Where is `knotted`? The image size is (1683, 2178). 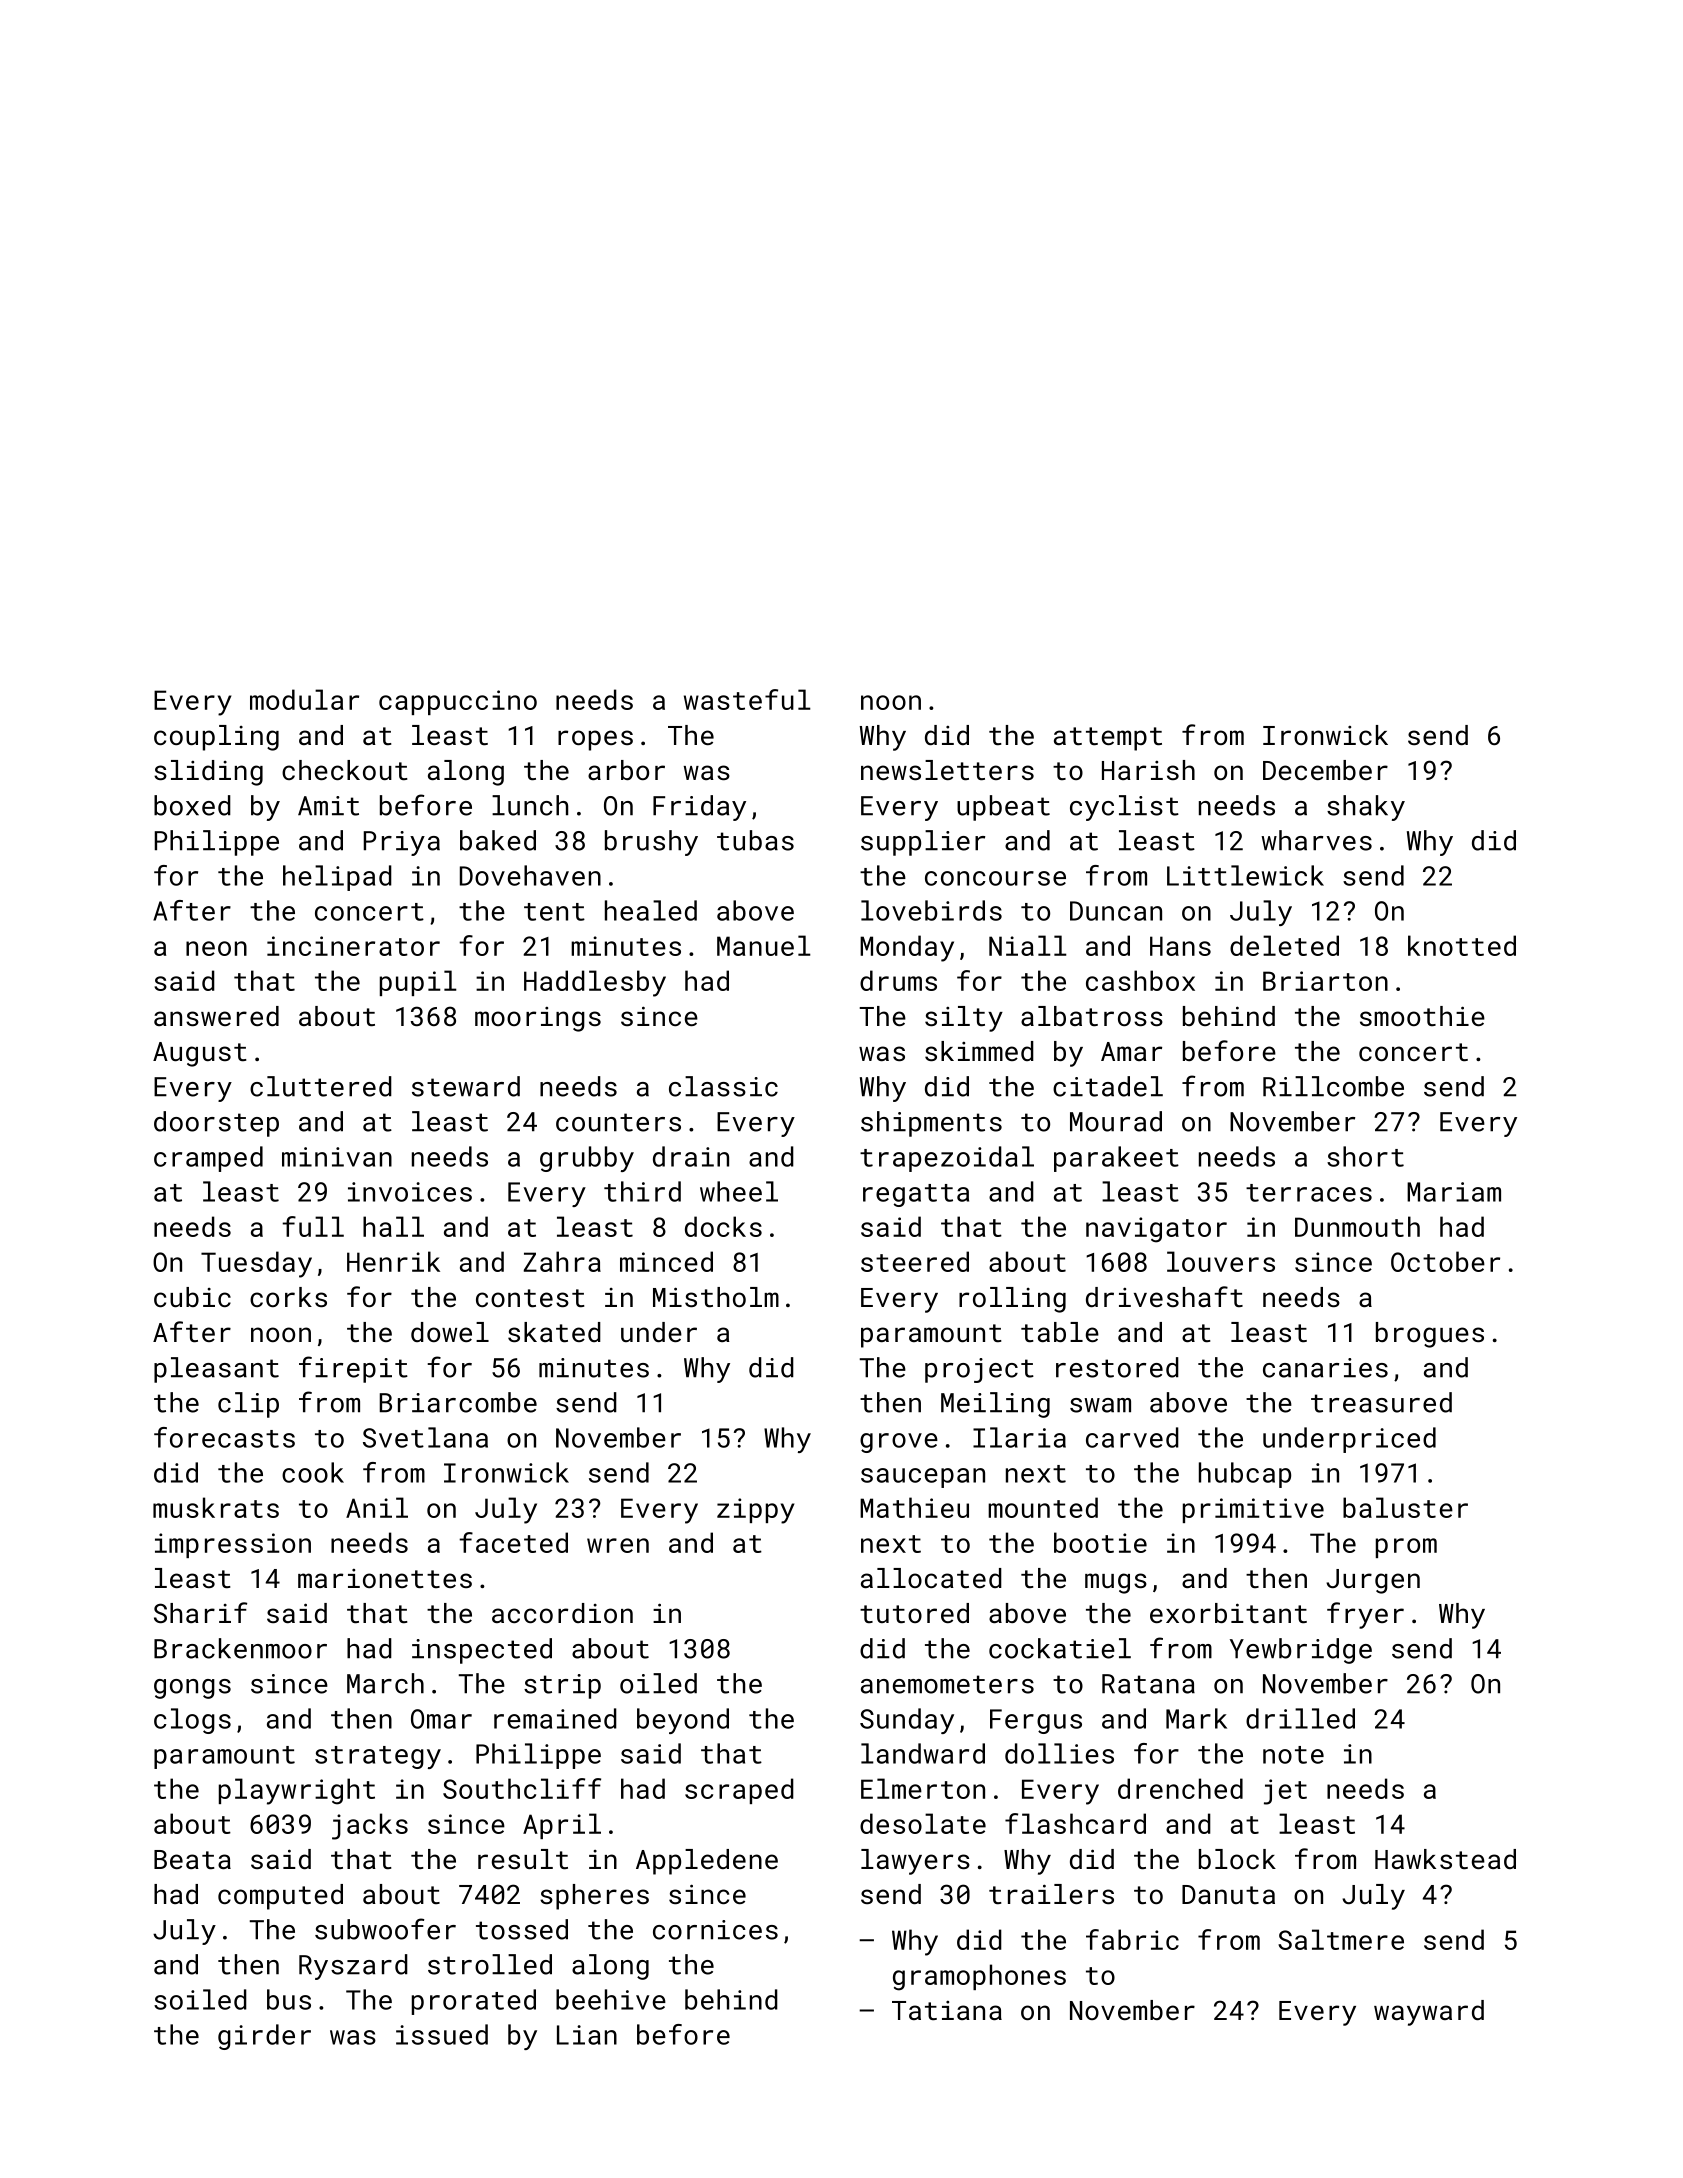
knotted is located at coordinates (1462, 945).
